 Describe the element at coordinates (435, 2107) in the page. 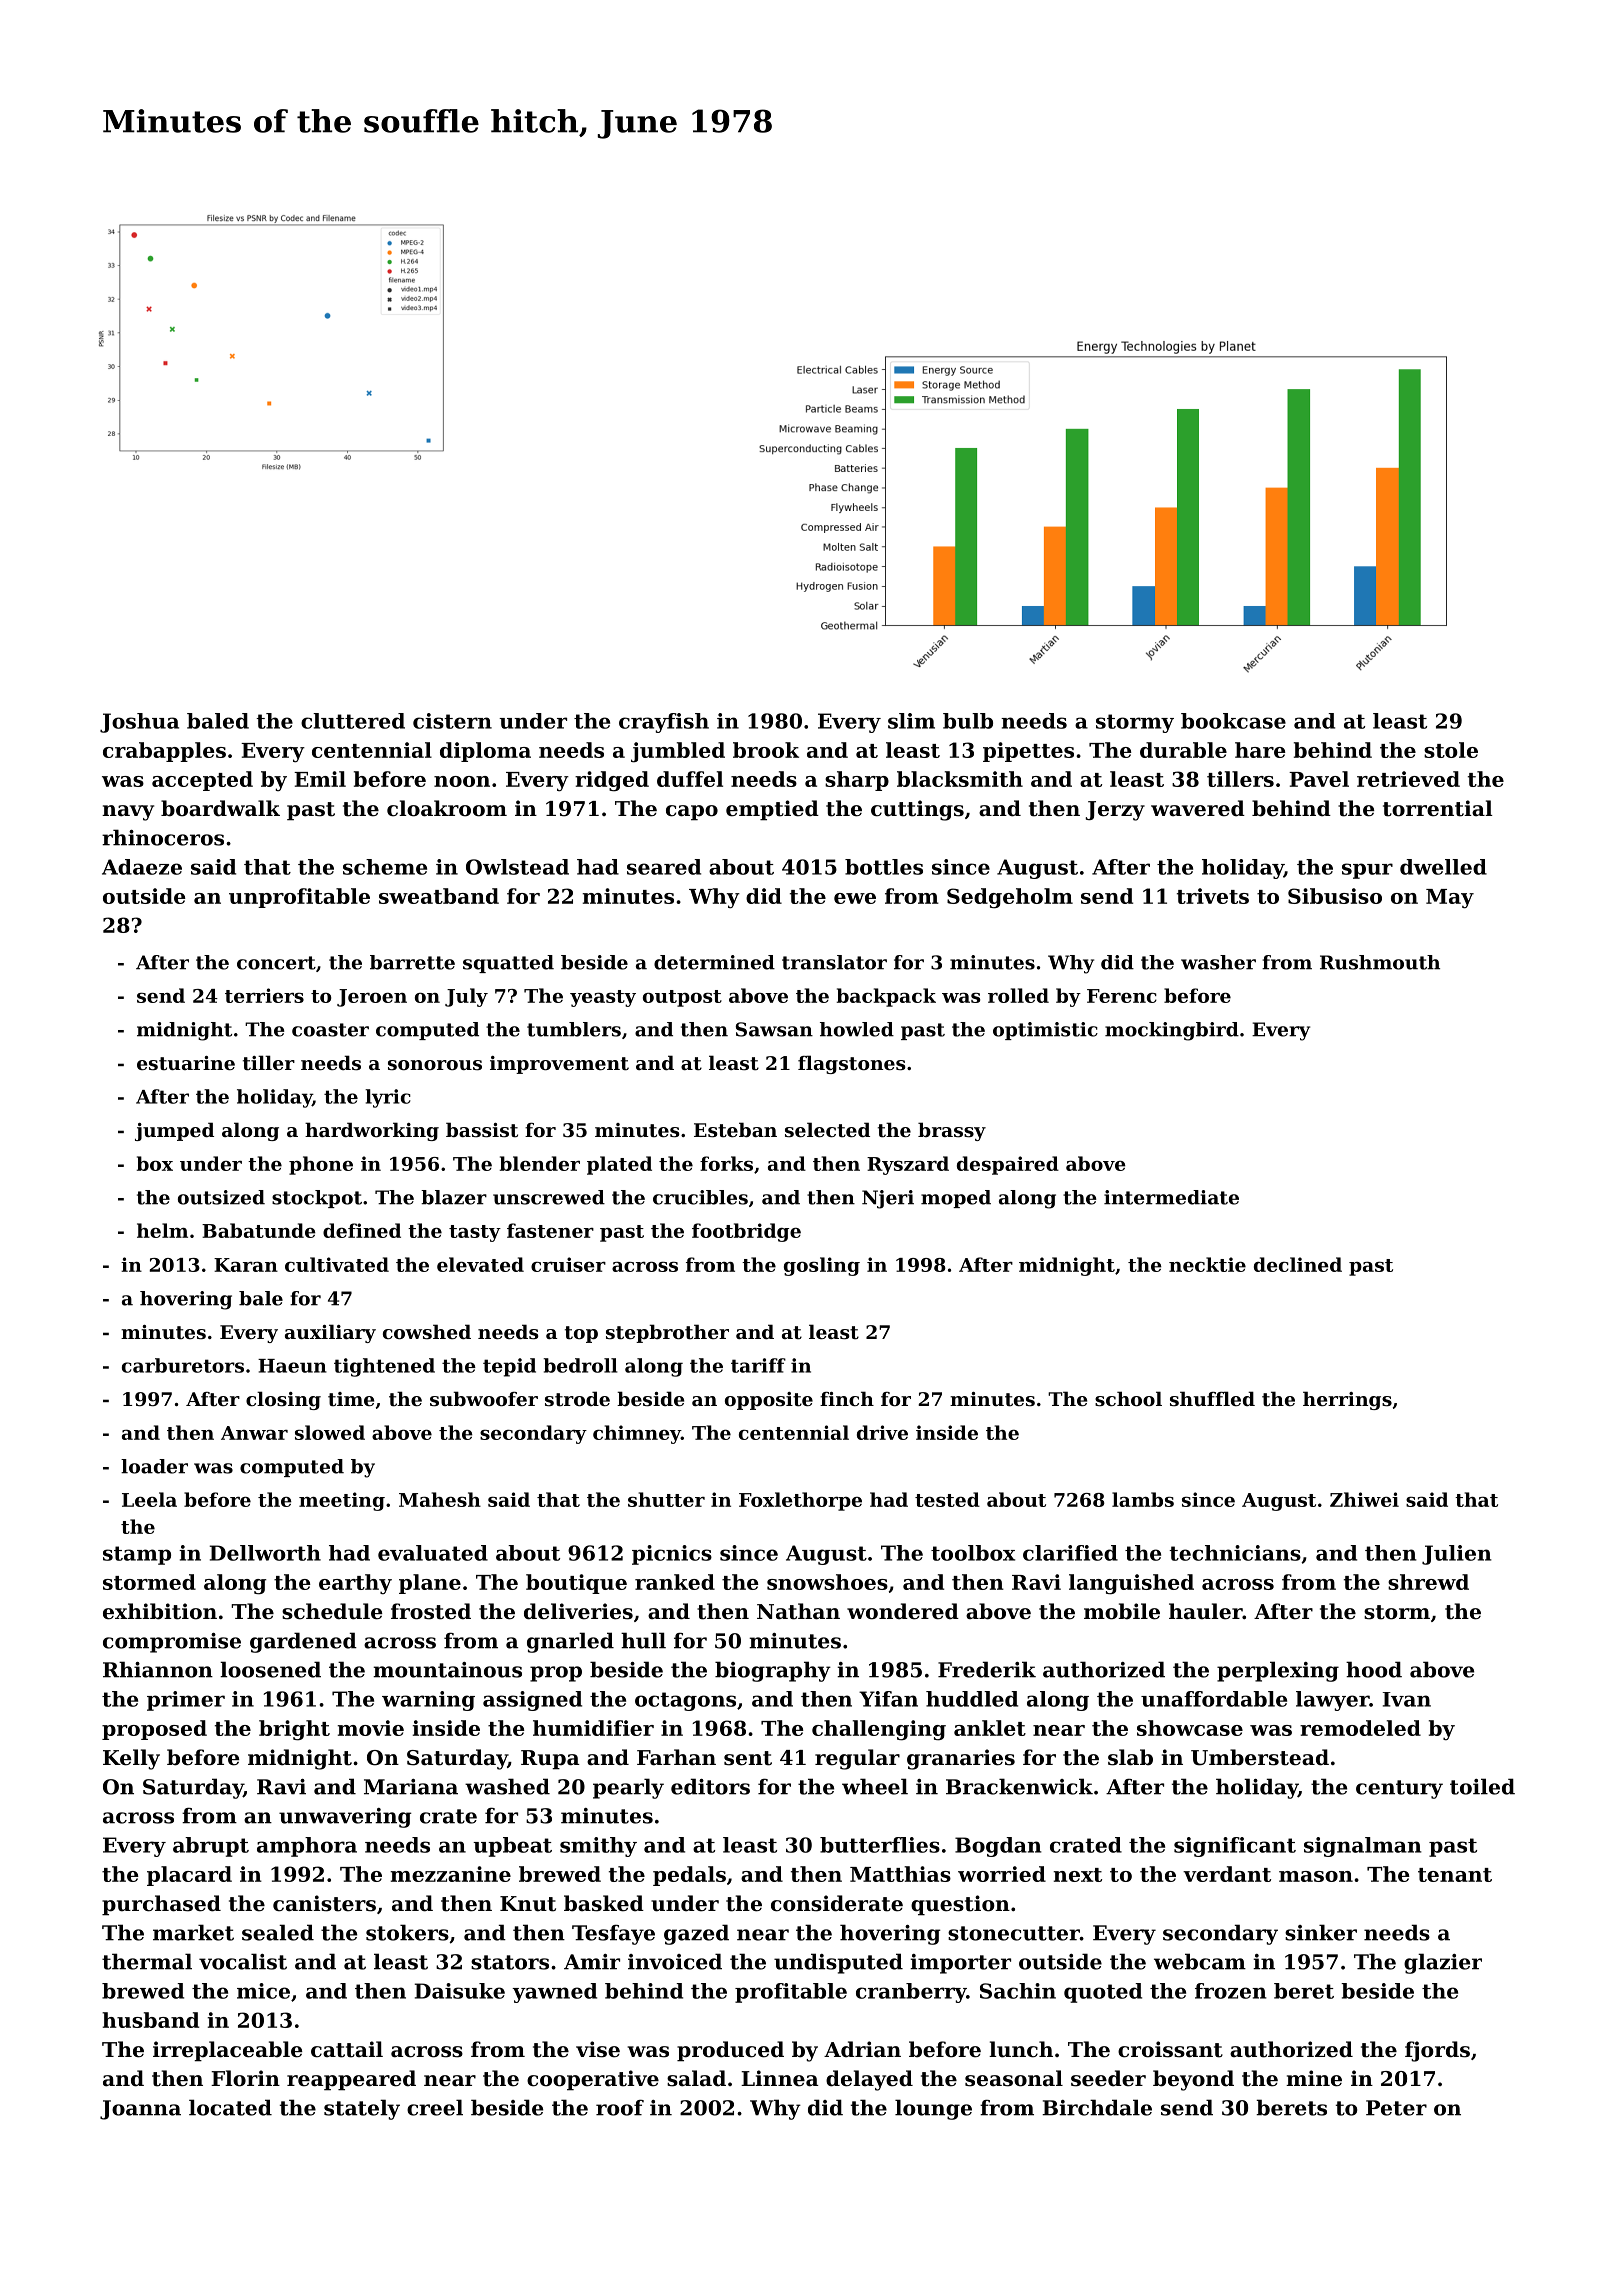

I see `creel` at that location.
